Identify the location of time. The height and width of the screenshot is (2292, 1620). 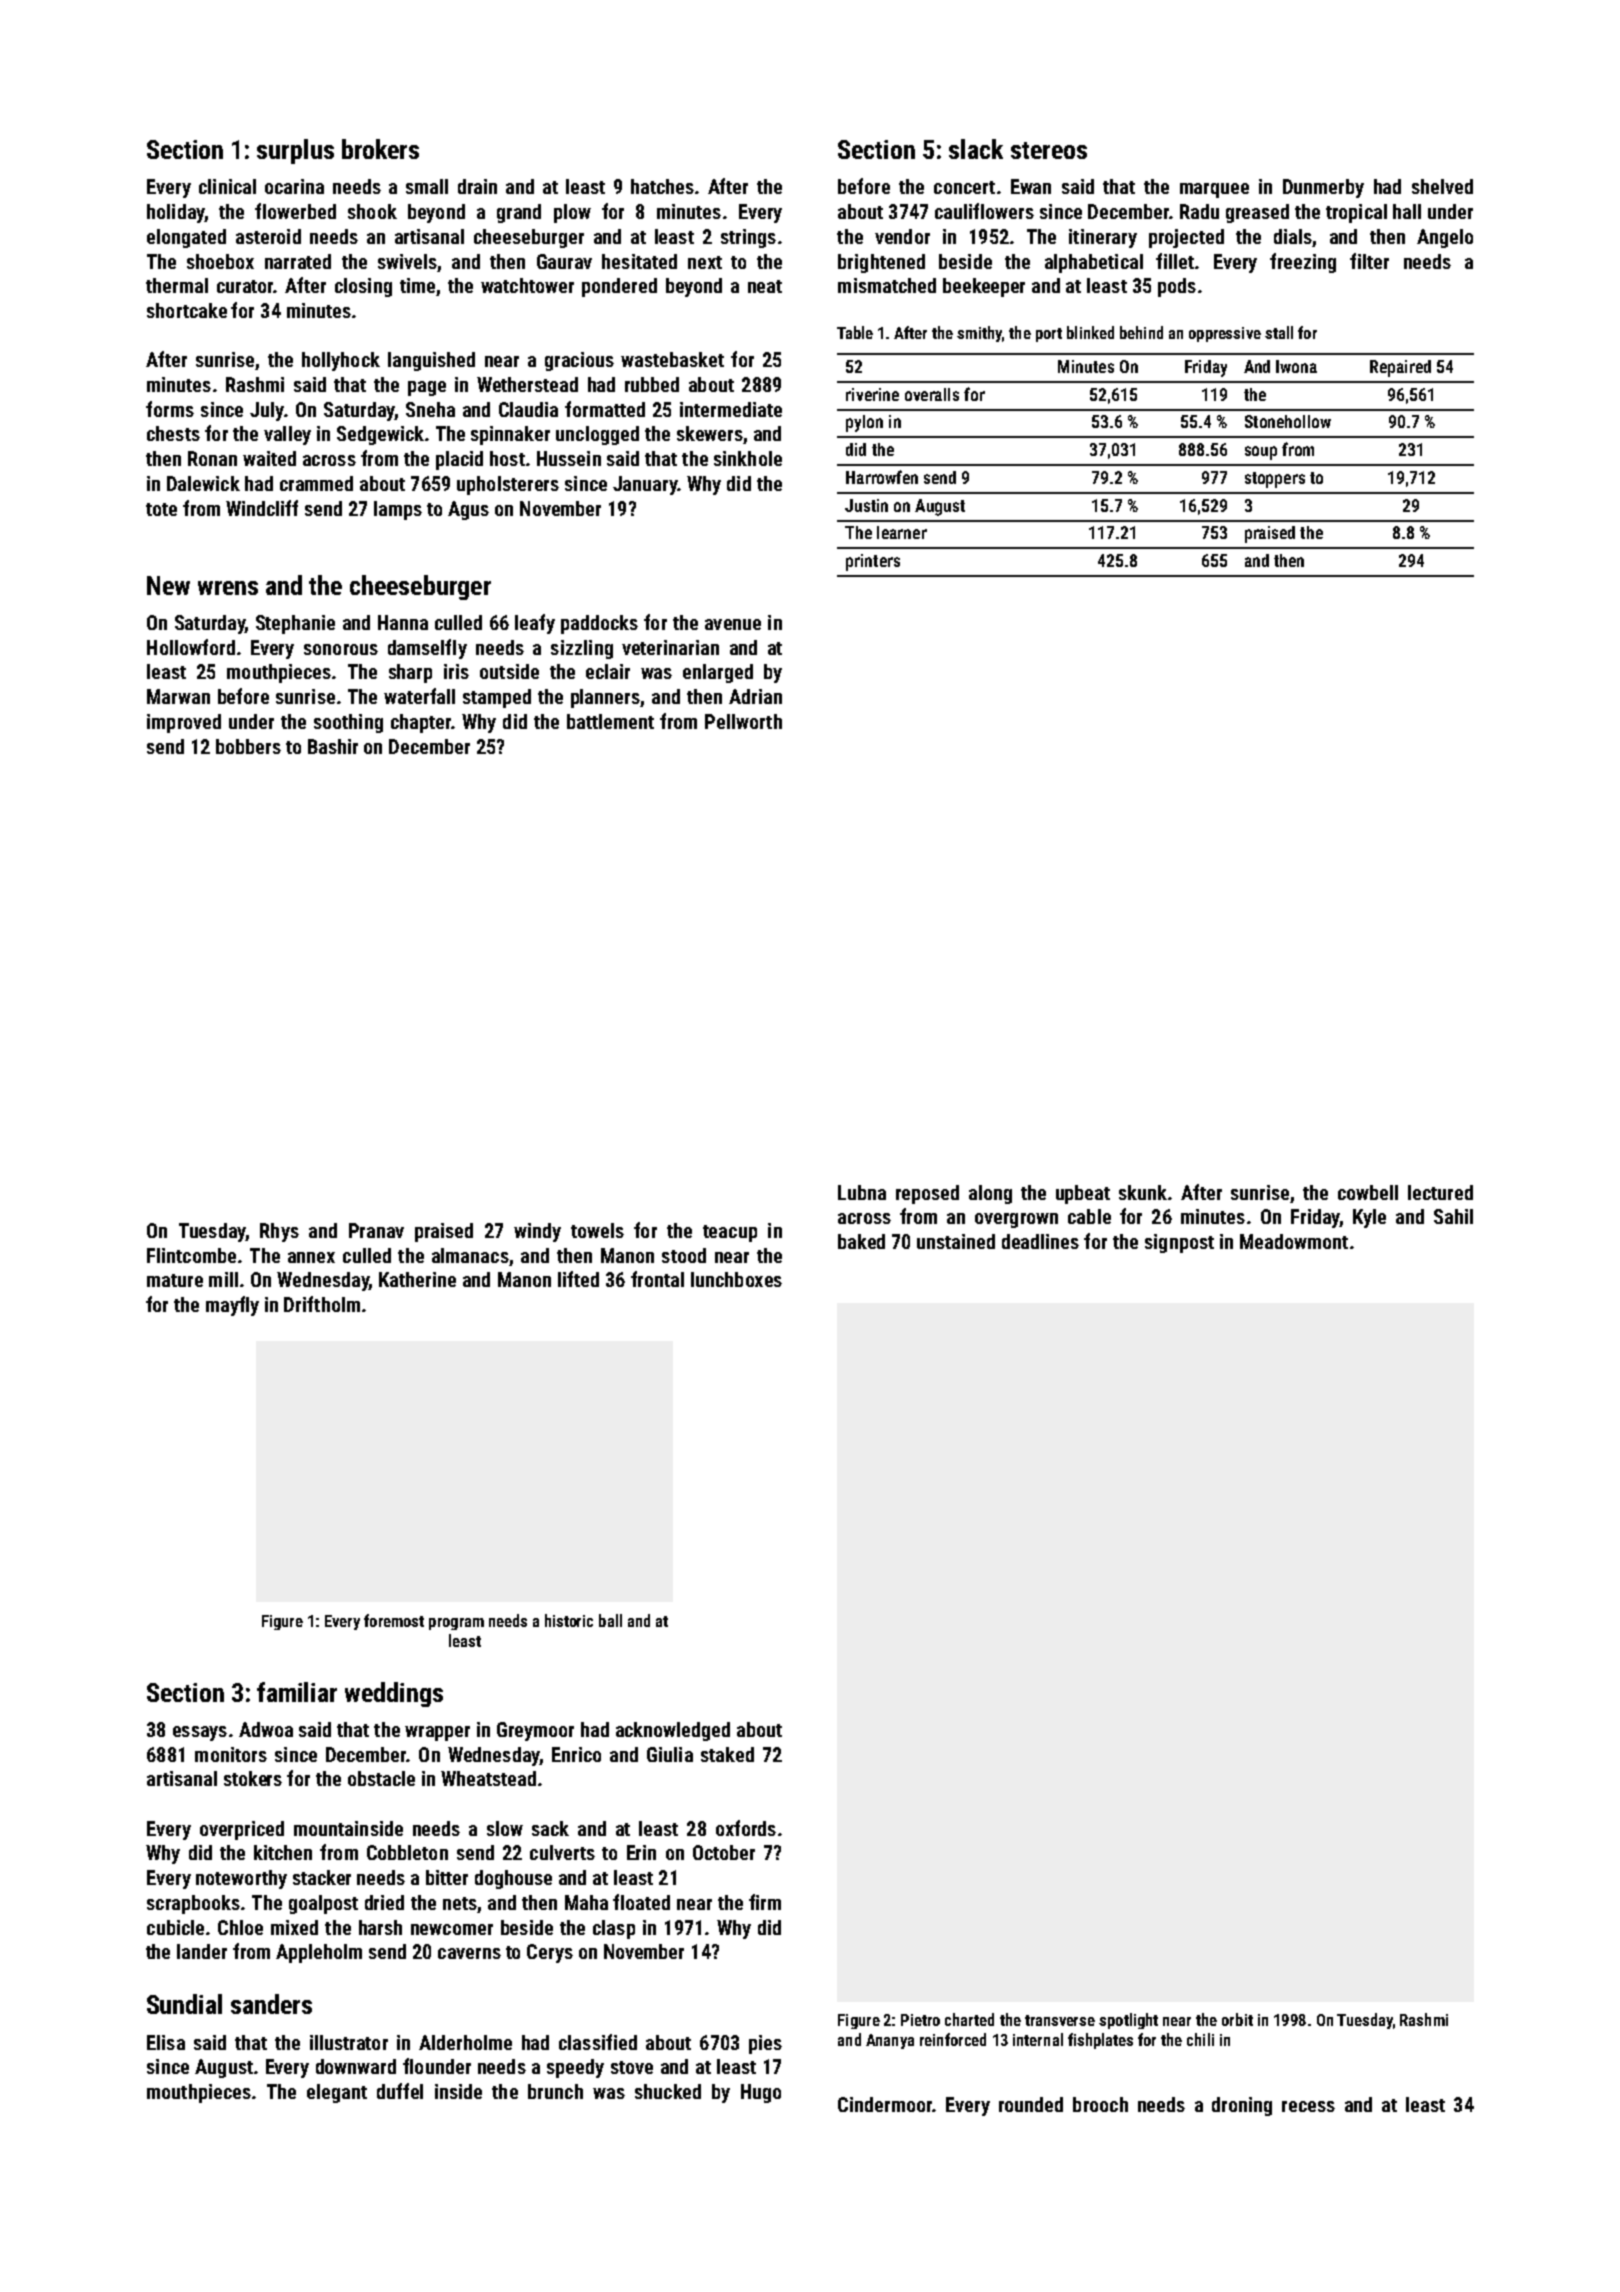
(417, 285).
